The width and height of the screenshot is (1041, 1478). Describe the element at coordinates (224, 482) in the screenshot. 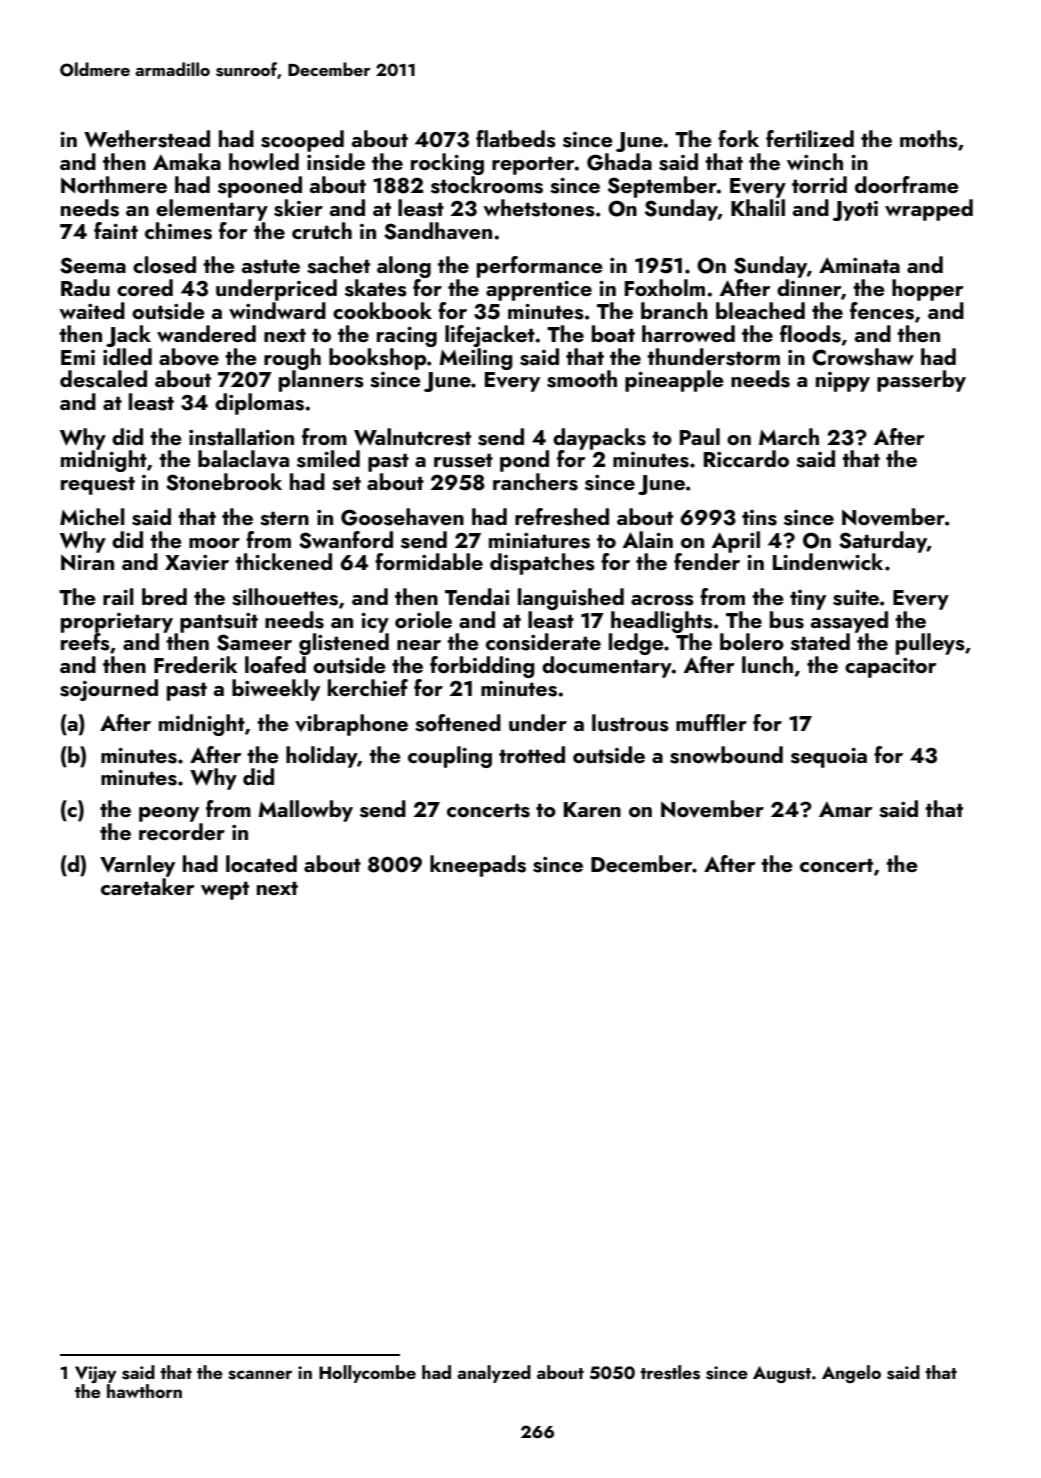

I see `Stonebrook` at that location.
